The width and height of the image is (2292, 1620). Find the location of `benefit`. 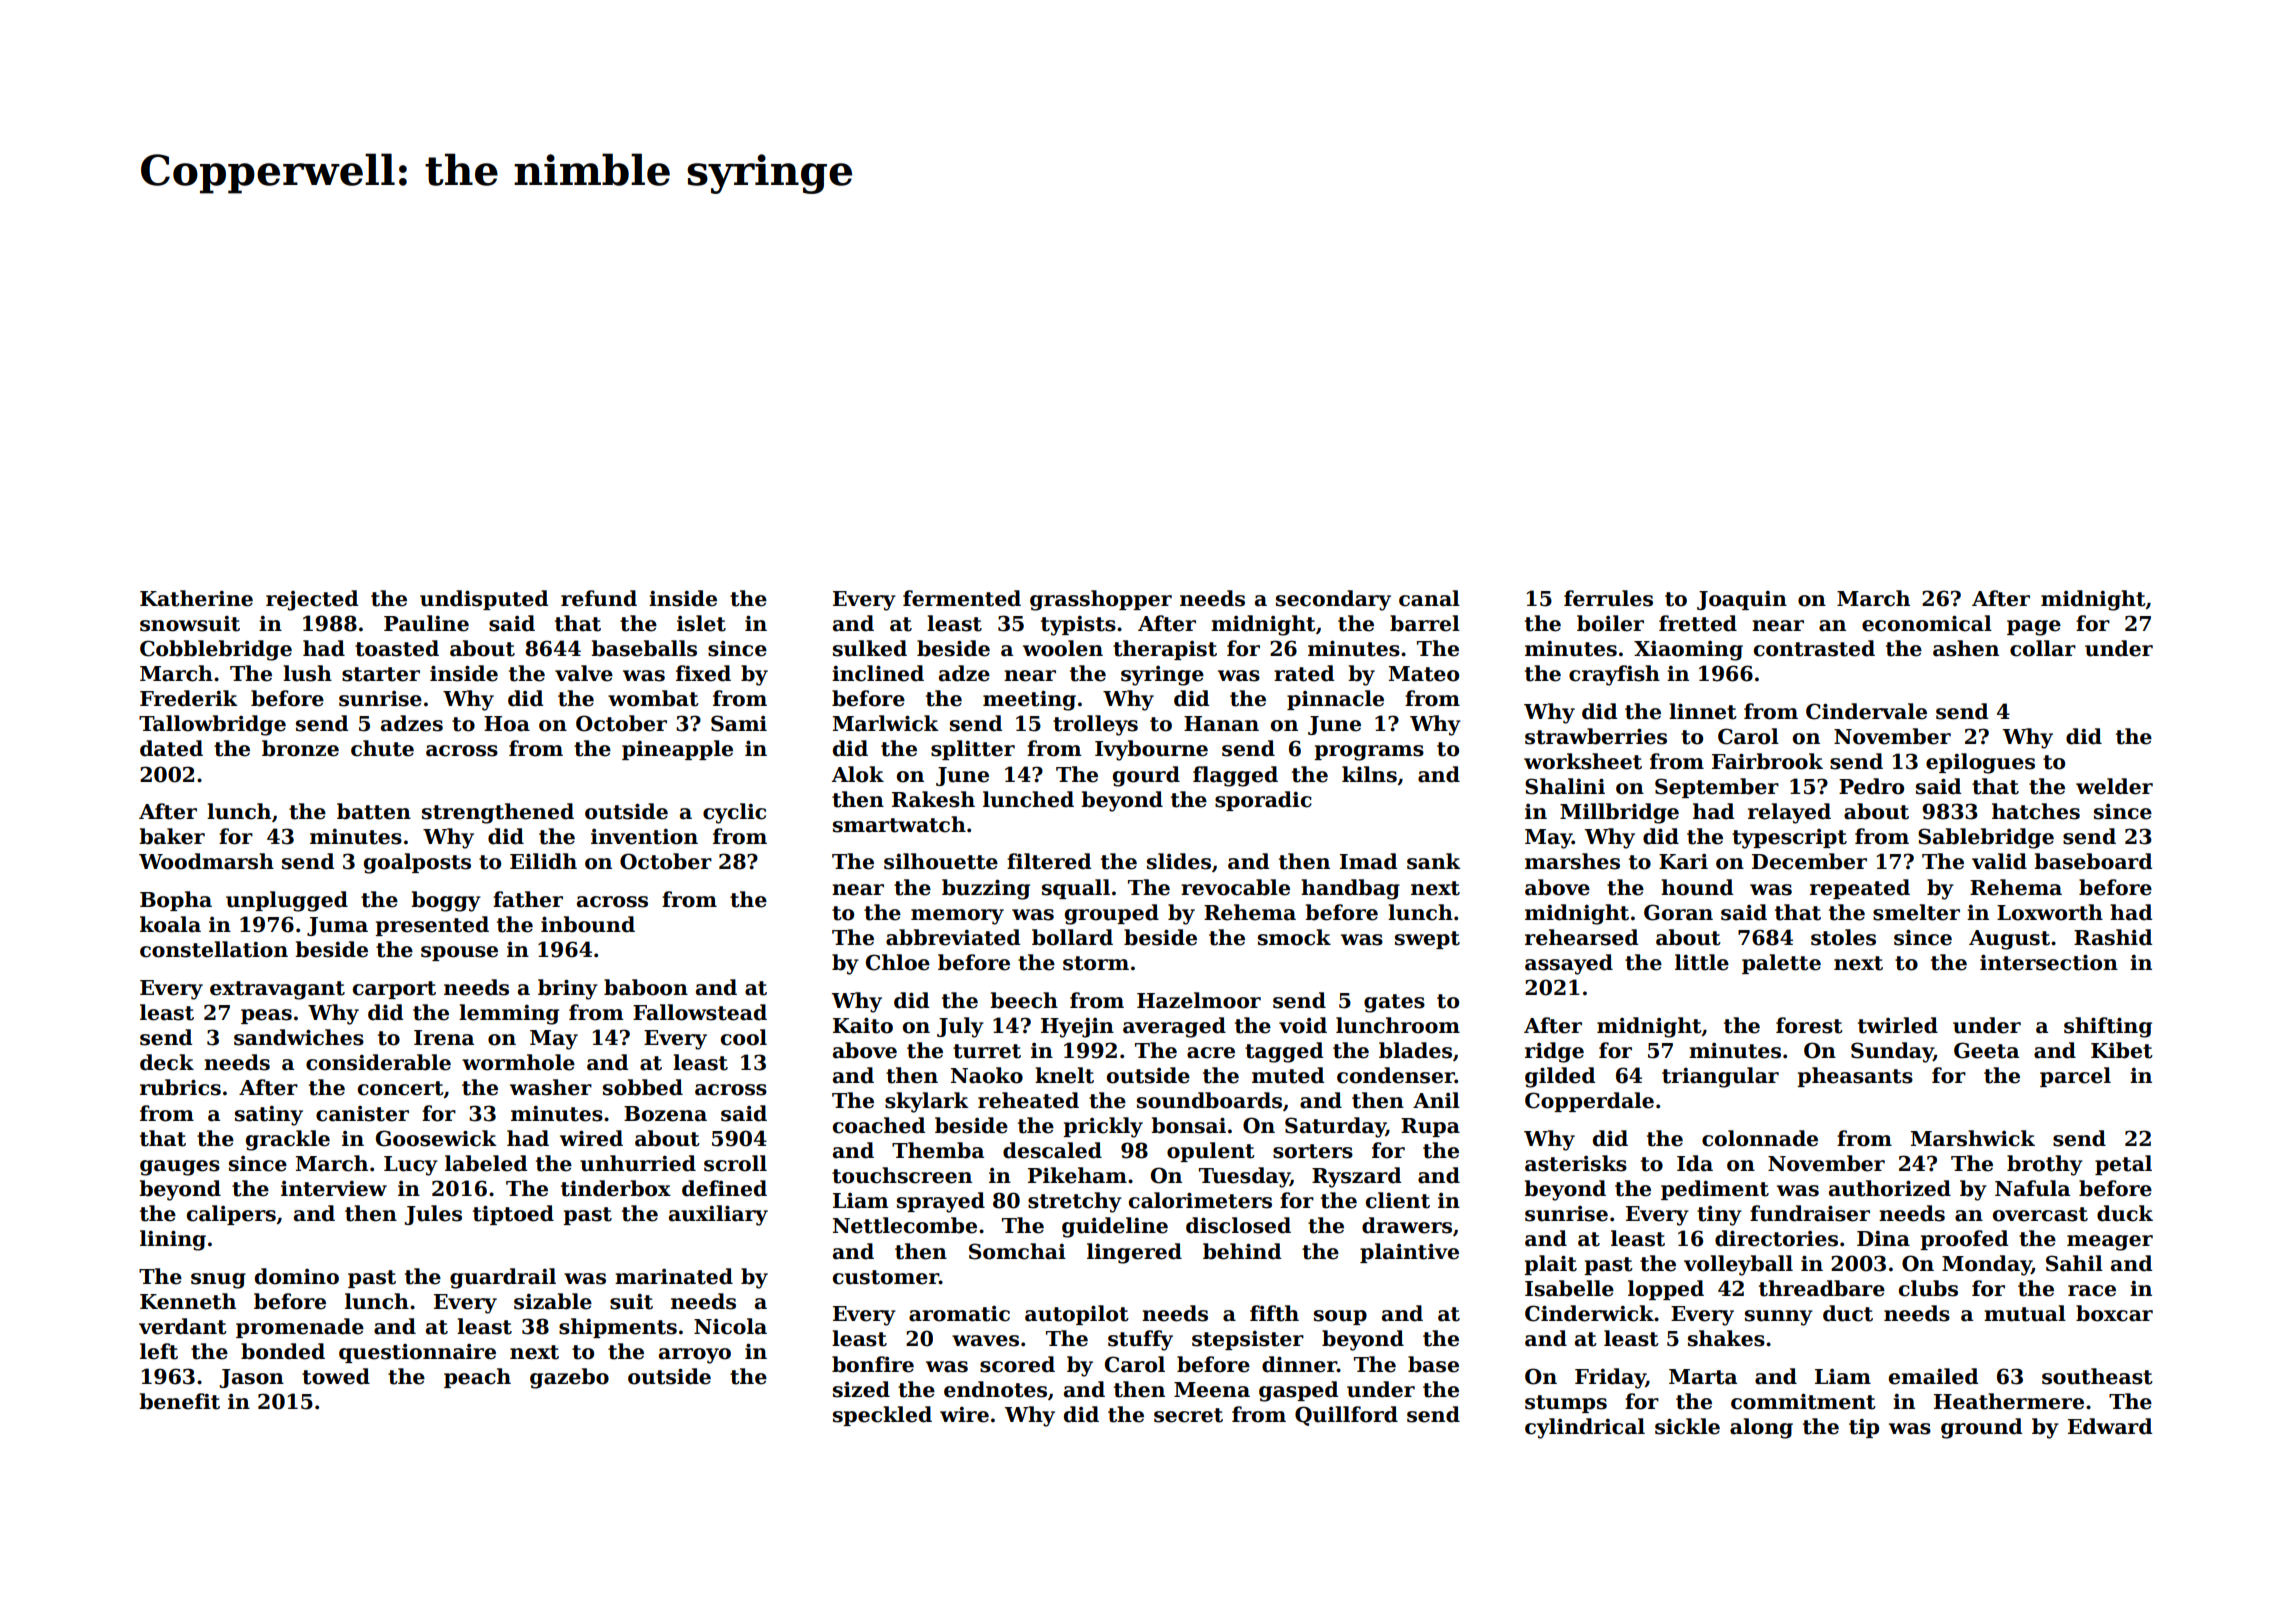

benefit is located at coordinates (179, 1401).
